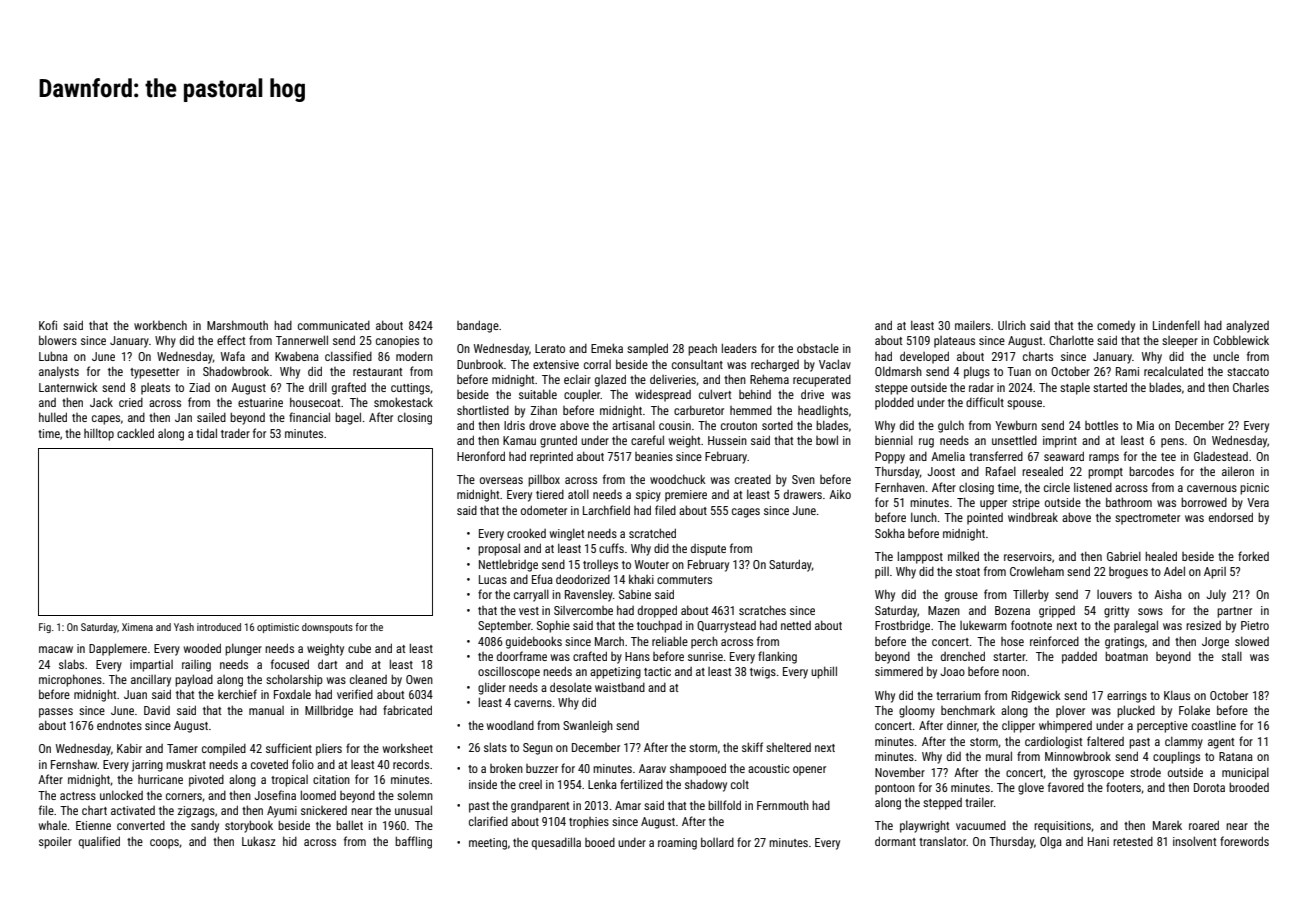 This image has height=924, width=1308. What do you see at coordinates (237, 694) in the image?
I see `kerchief` at bounding box center [237, 694].
